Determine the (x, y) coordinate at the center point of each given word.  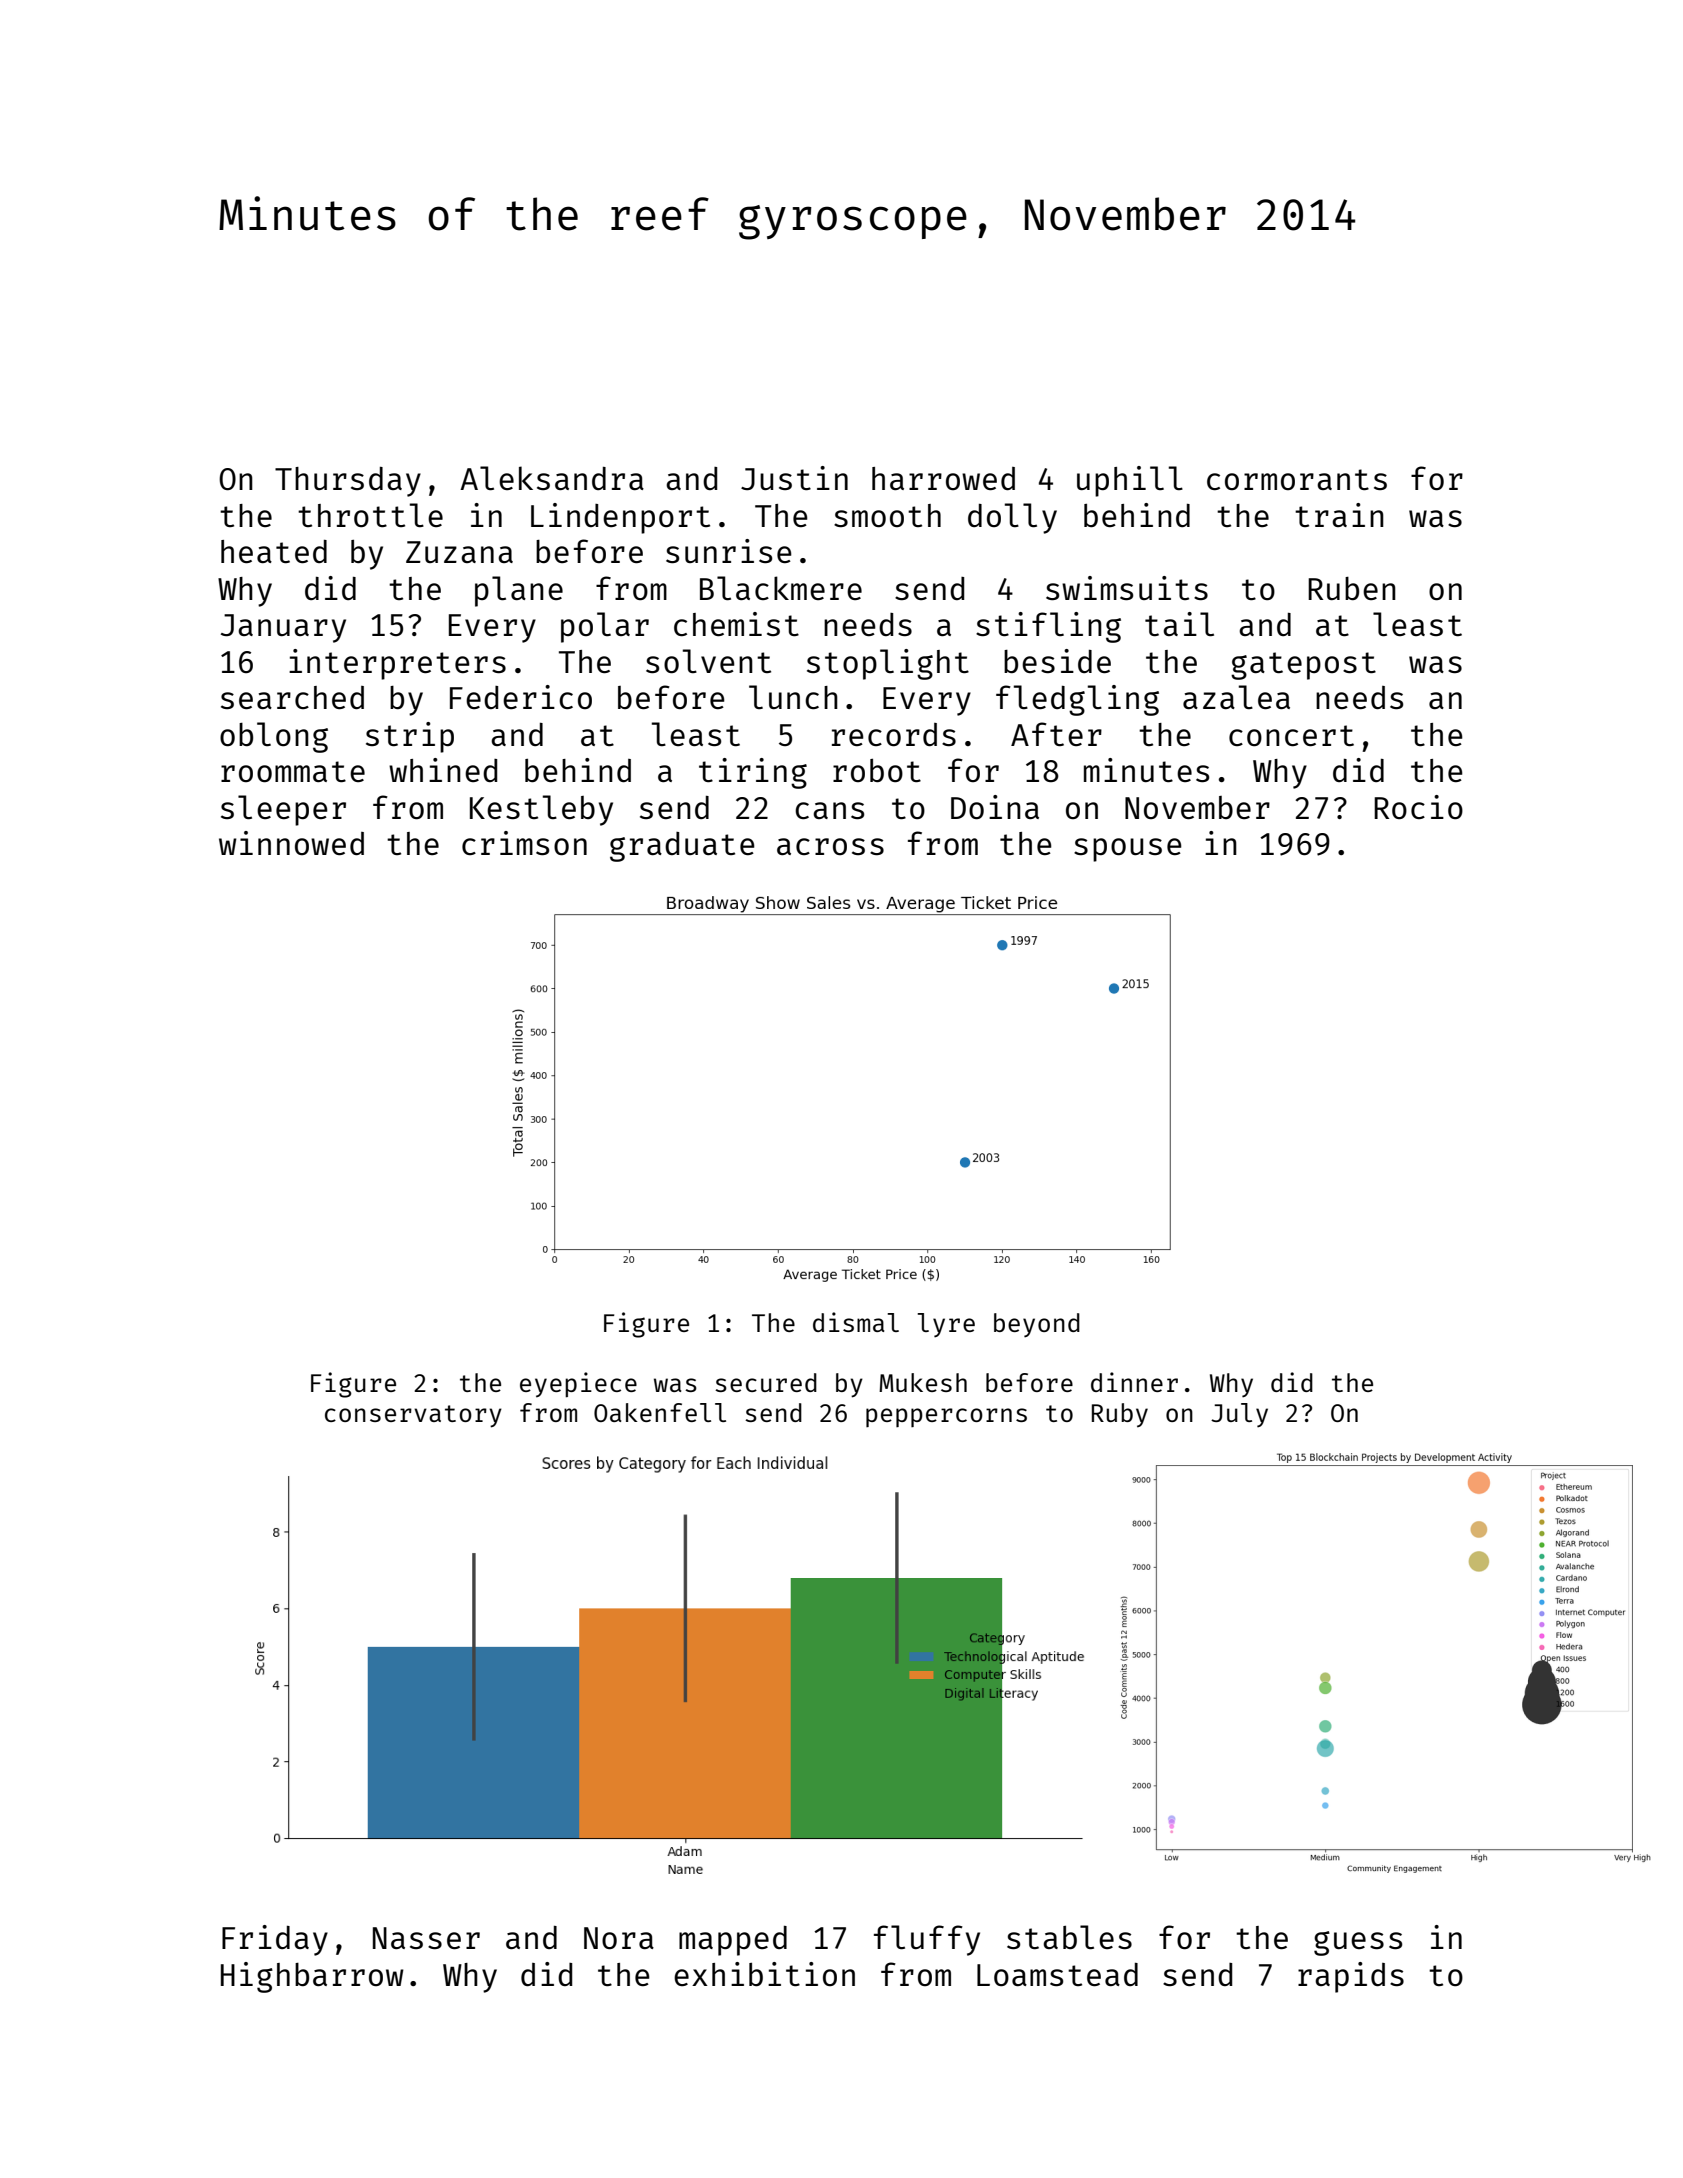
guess (1358, 1943)
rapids (1351, 1977)
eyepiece (578, 1385)
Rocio (1418, 807)
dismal (856, 1322)
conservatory (413, 1416)
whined (443, 770)
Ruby (1120, 1415)
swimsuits (1127, 588)
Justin (794, 478)
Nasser (426, 1938)
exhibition (764, 1974)
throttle (370, 515)
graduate (682, 847)
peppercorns (946, 1417)
